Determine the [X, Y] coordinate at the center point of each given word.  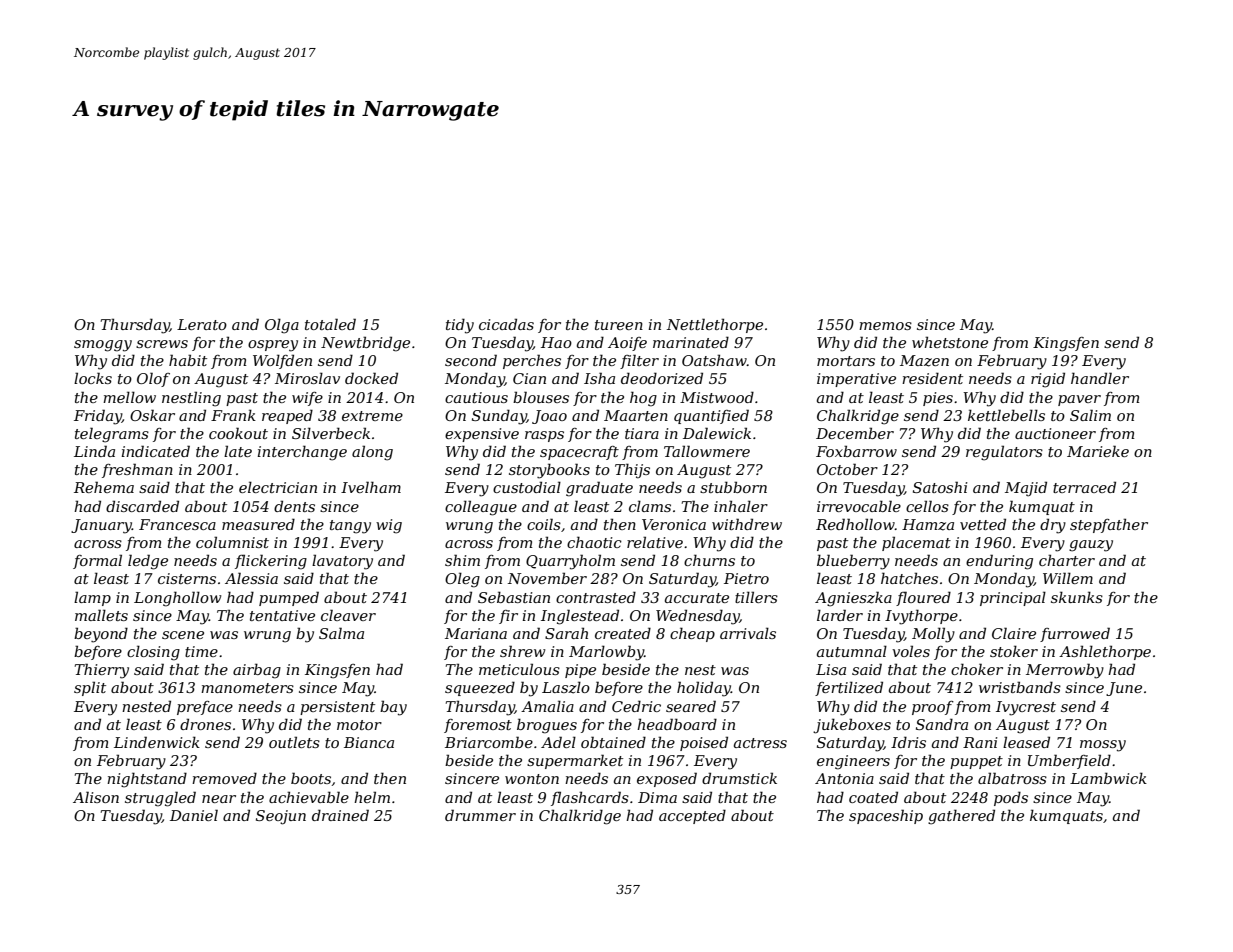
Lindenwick [157, 742]
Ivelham [371, 487]
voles [911, 651]
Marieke [1098, 451]
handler [1100, 378]
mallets [101, 615]
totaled [330, 324]
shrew [522, 651]
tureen [619, 325]
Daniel [194, 815]
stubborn [733, 487]
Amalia [547, 706]
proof [933, 708]
